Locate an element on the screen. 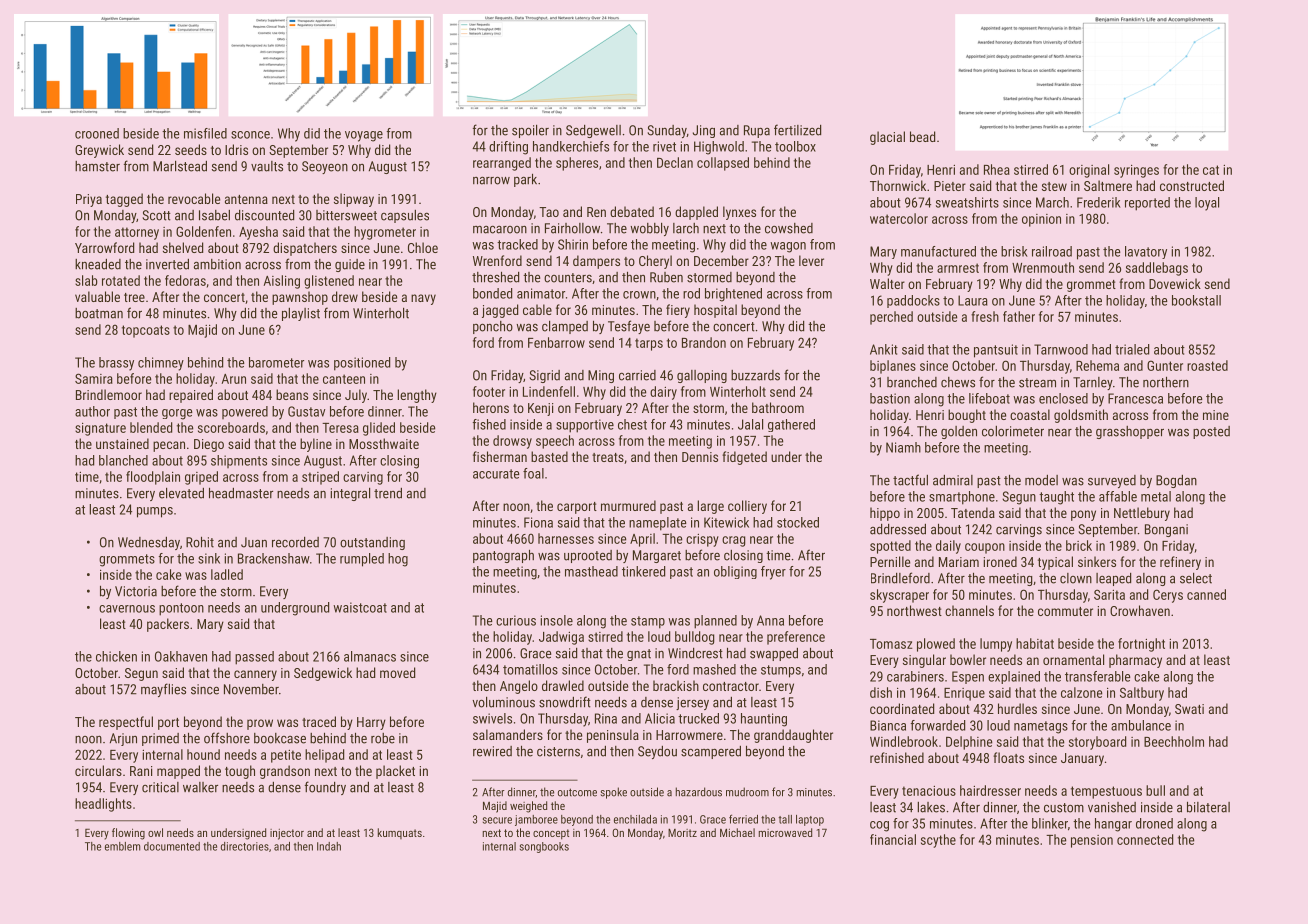 The height and width of the screenshot is (924, 1308). directories is located at coordinates (245, 846).
